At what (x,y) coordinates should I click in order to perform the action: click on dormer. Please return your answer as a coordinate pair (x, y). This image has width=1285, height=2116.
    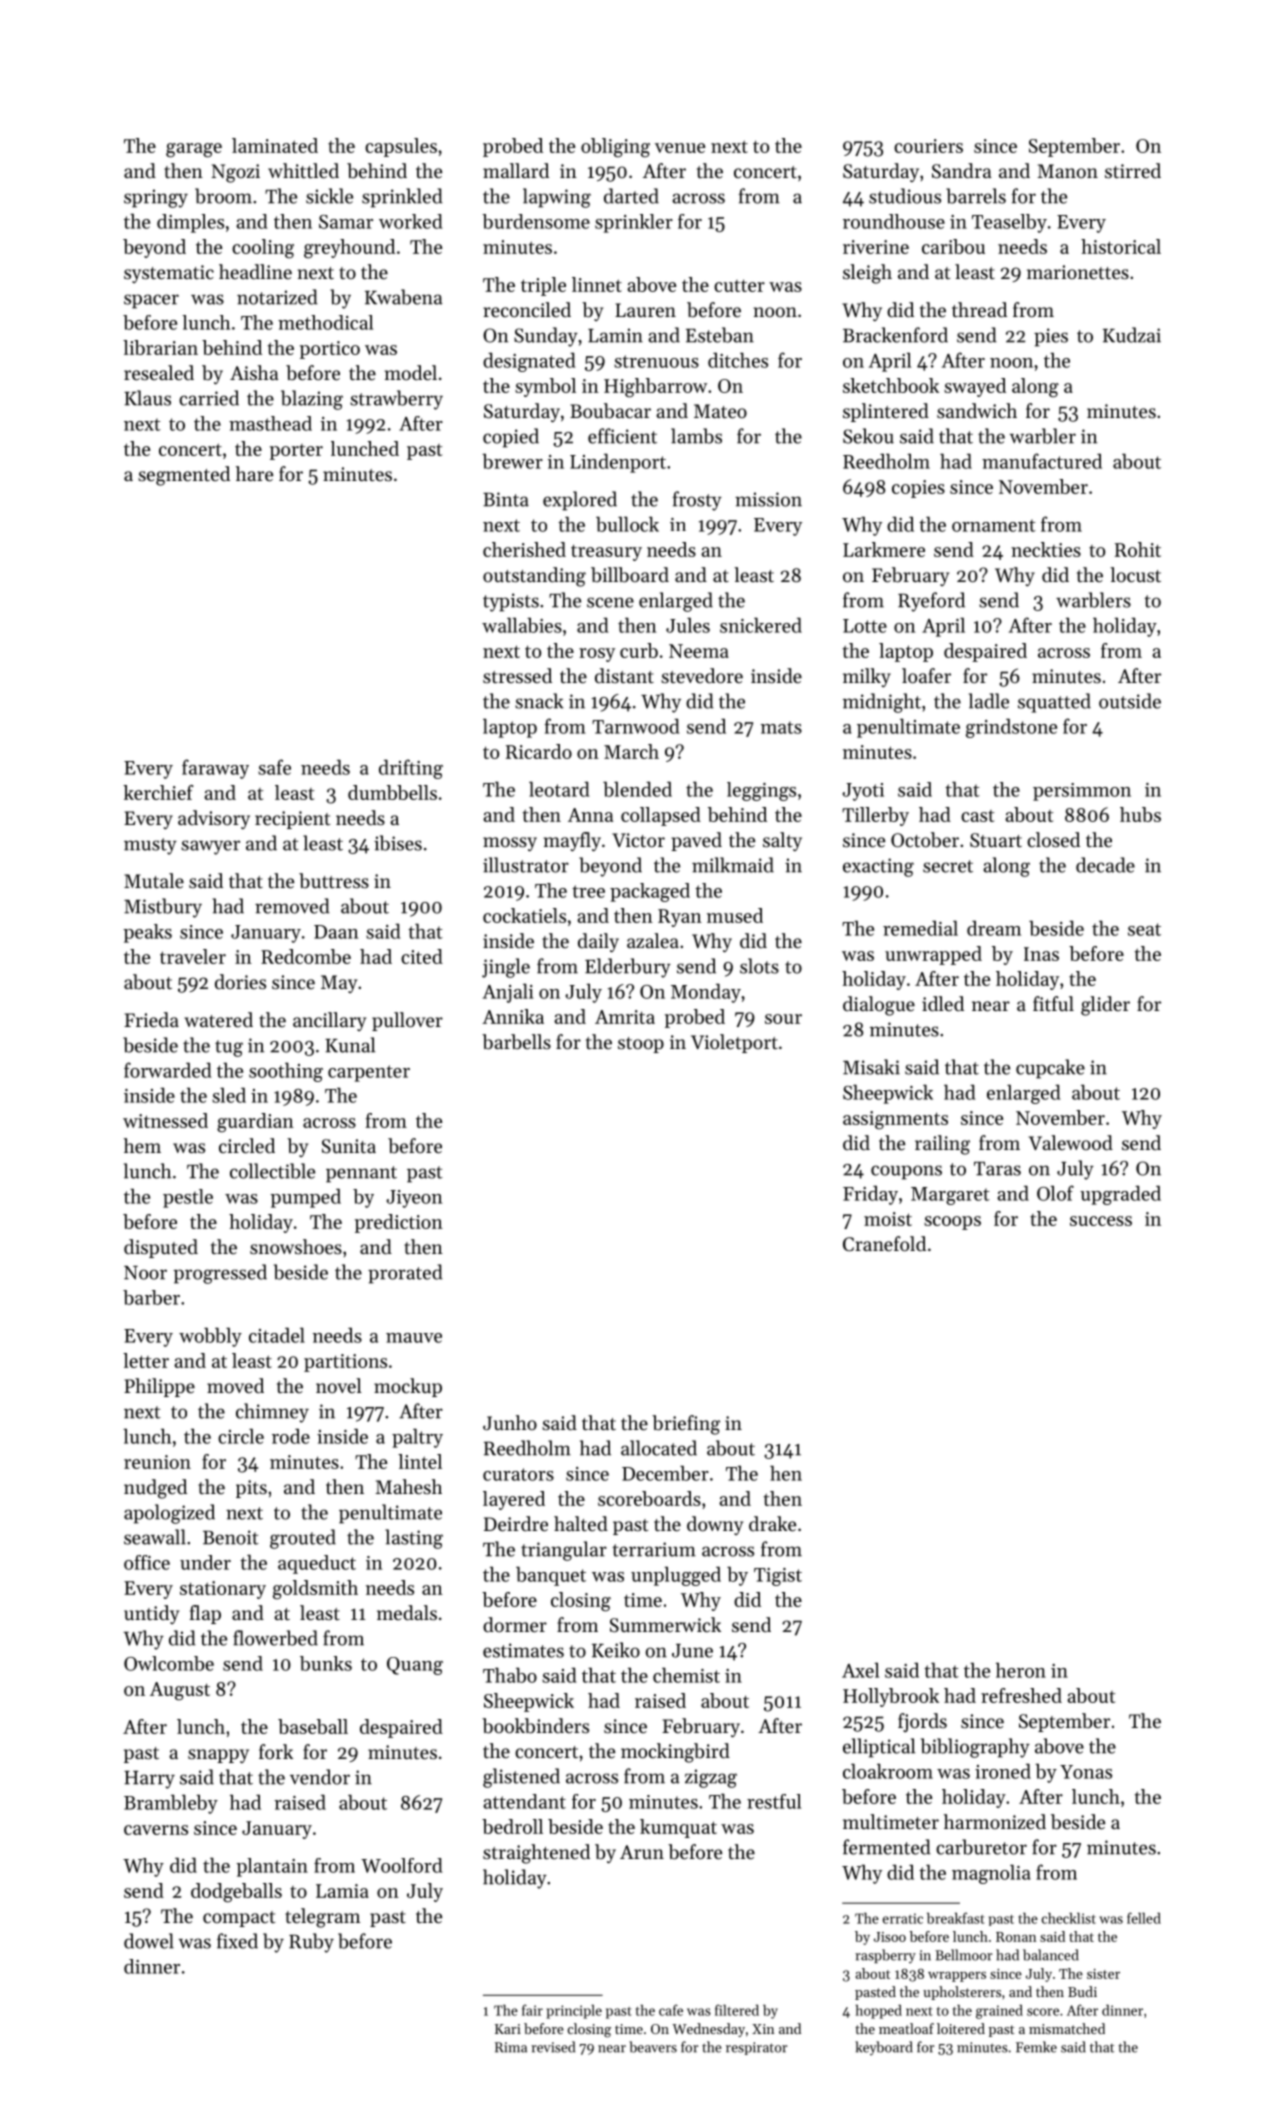
    Looking at the image, I should click on (515, 1625).
